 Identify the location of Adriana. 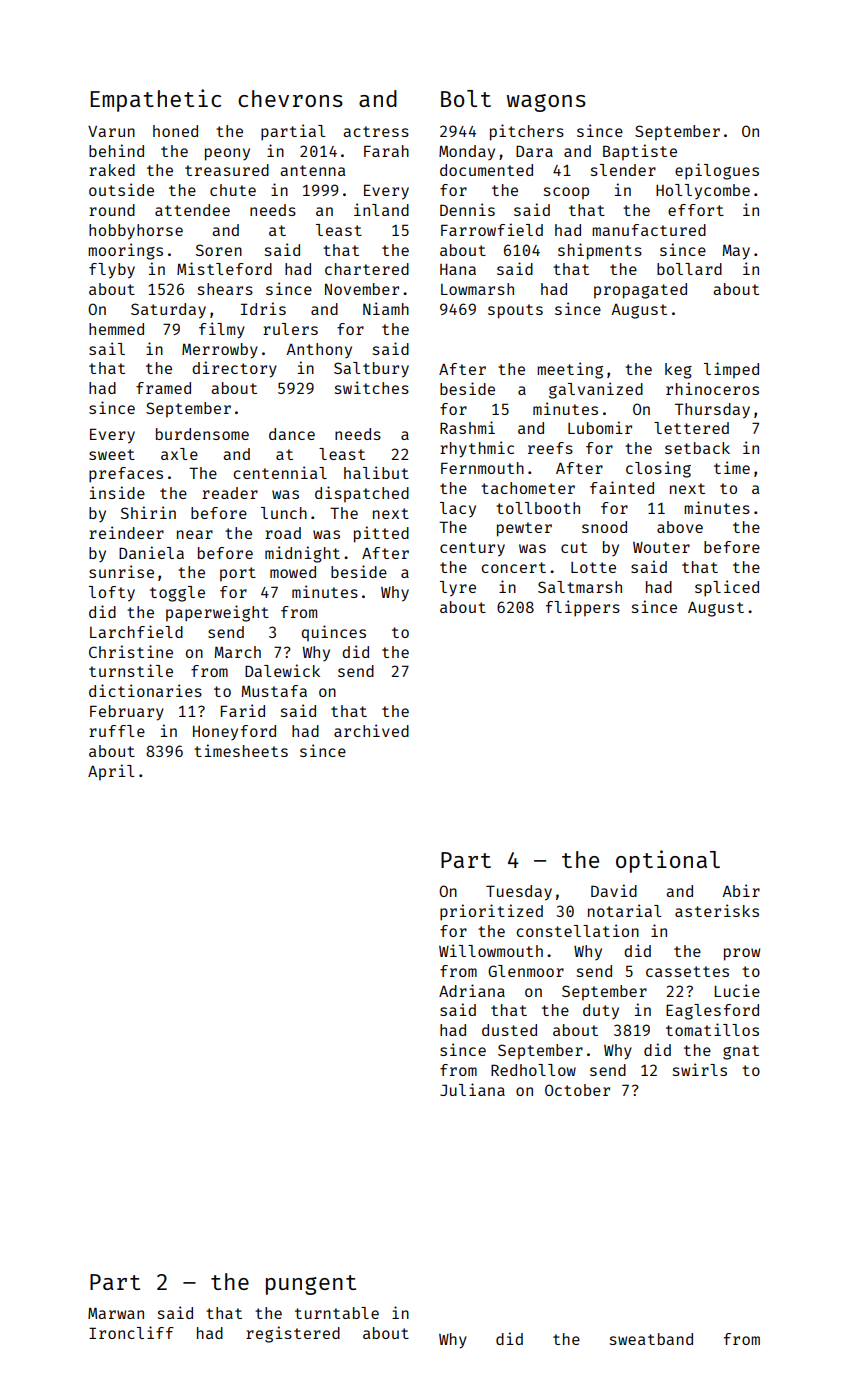
(472, 990).
